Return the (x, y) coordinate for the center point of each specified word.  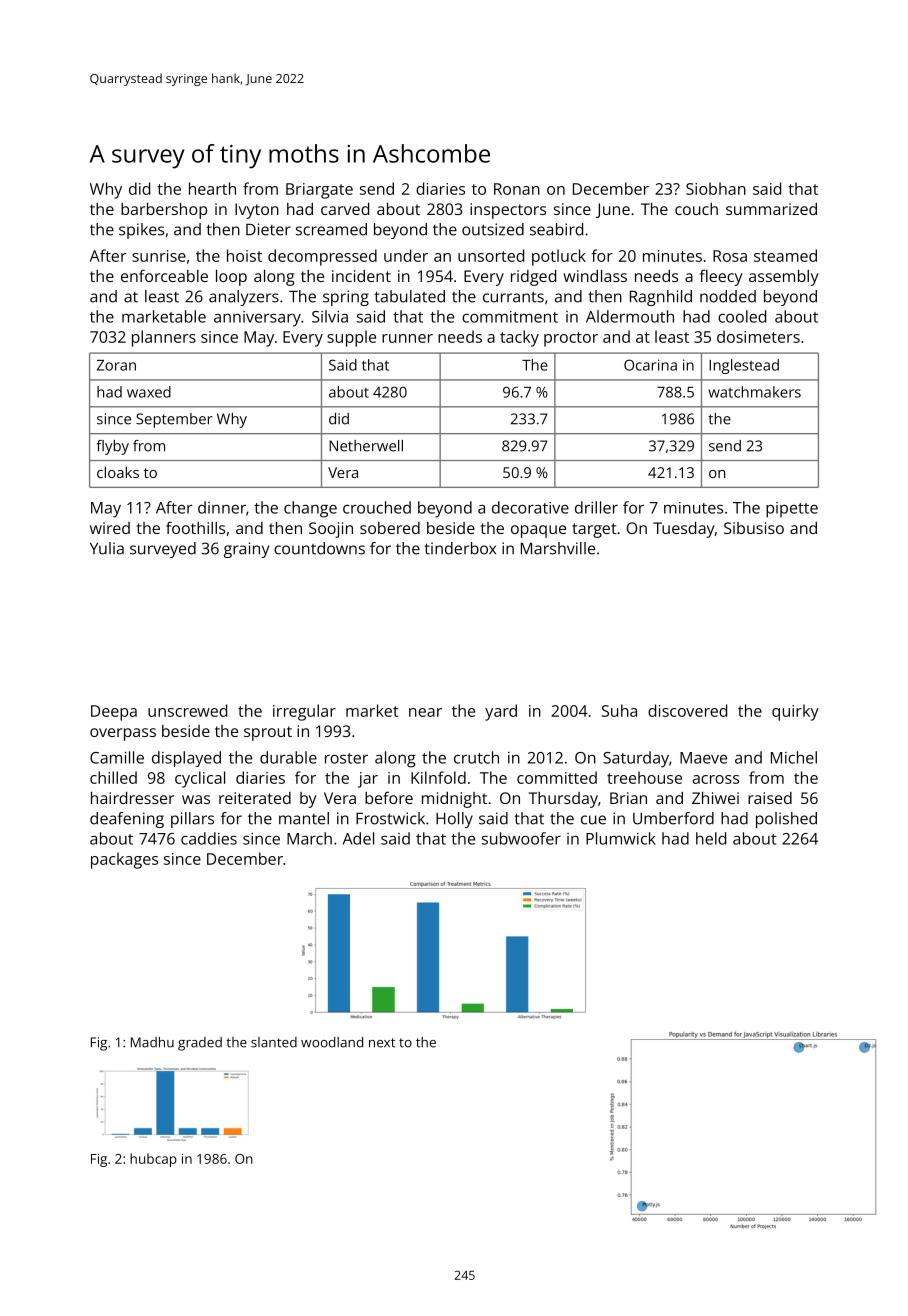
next (382, 1043)
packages (124, 860)
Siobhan (716, 188)
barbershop (164, 211)
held (711, 838)
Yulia (107, 548)
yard (501, 712)
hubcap (153, 1160)
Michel (794, 757)
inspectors (508, 211)
